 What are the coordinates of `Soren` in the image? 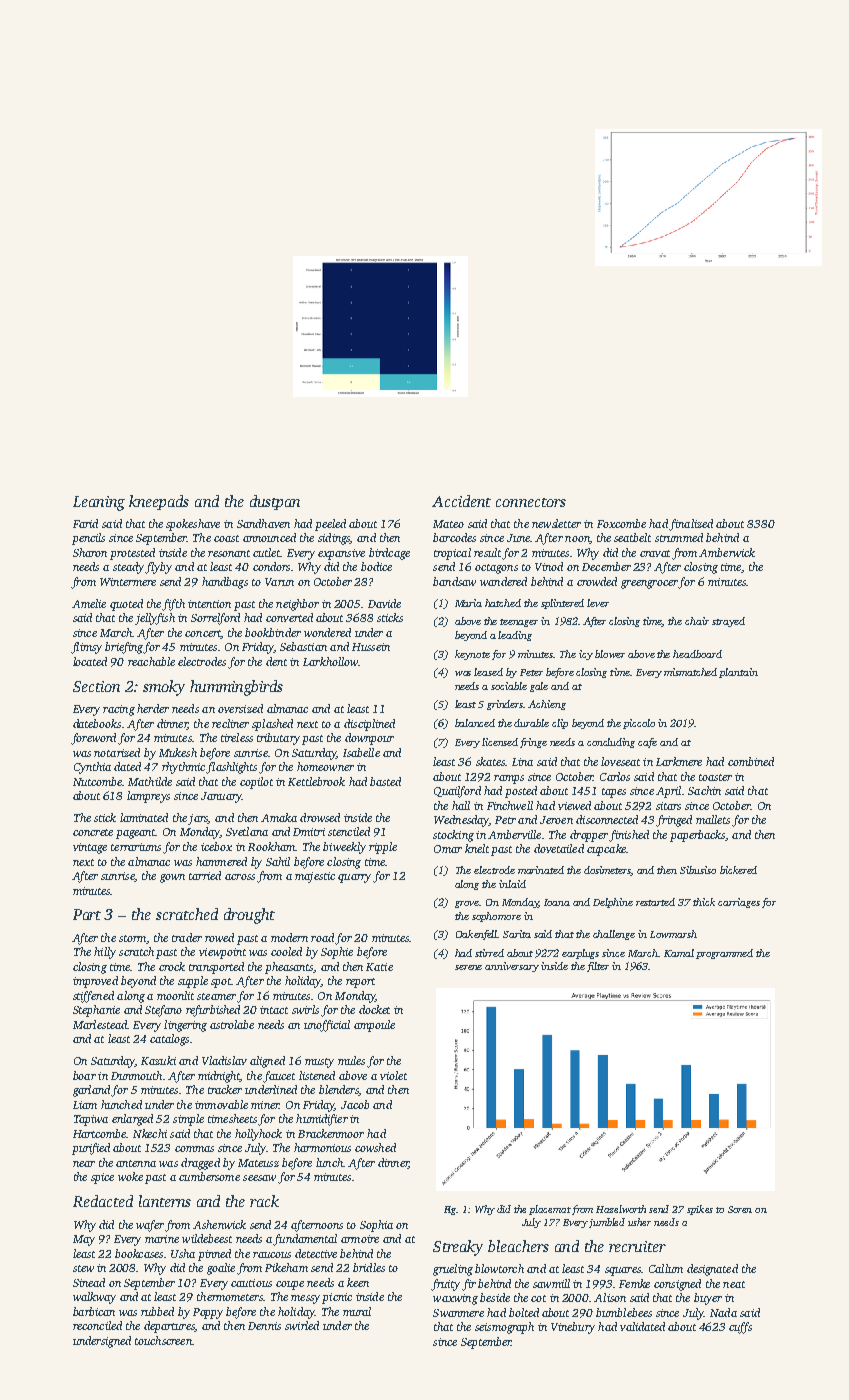 It's located at (740, 1209).
